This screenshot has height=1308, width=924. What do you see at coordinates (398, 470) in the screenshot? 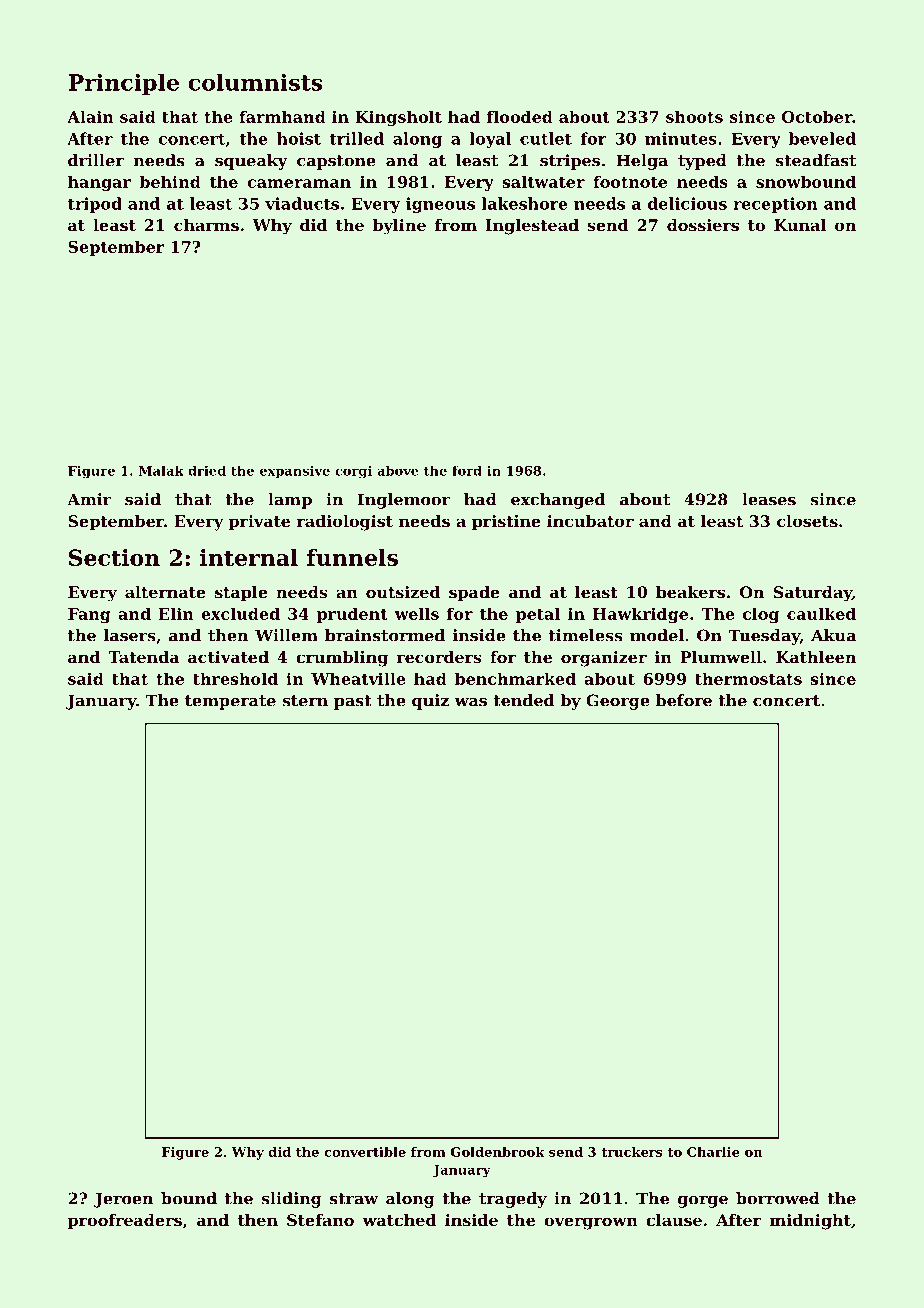
I see `above` at bounding box center [398, 470].
